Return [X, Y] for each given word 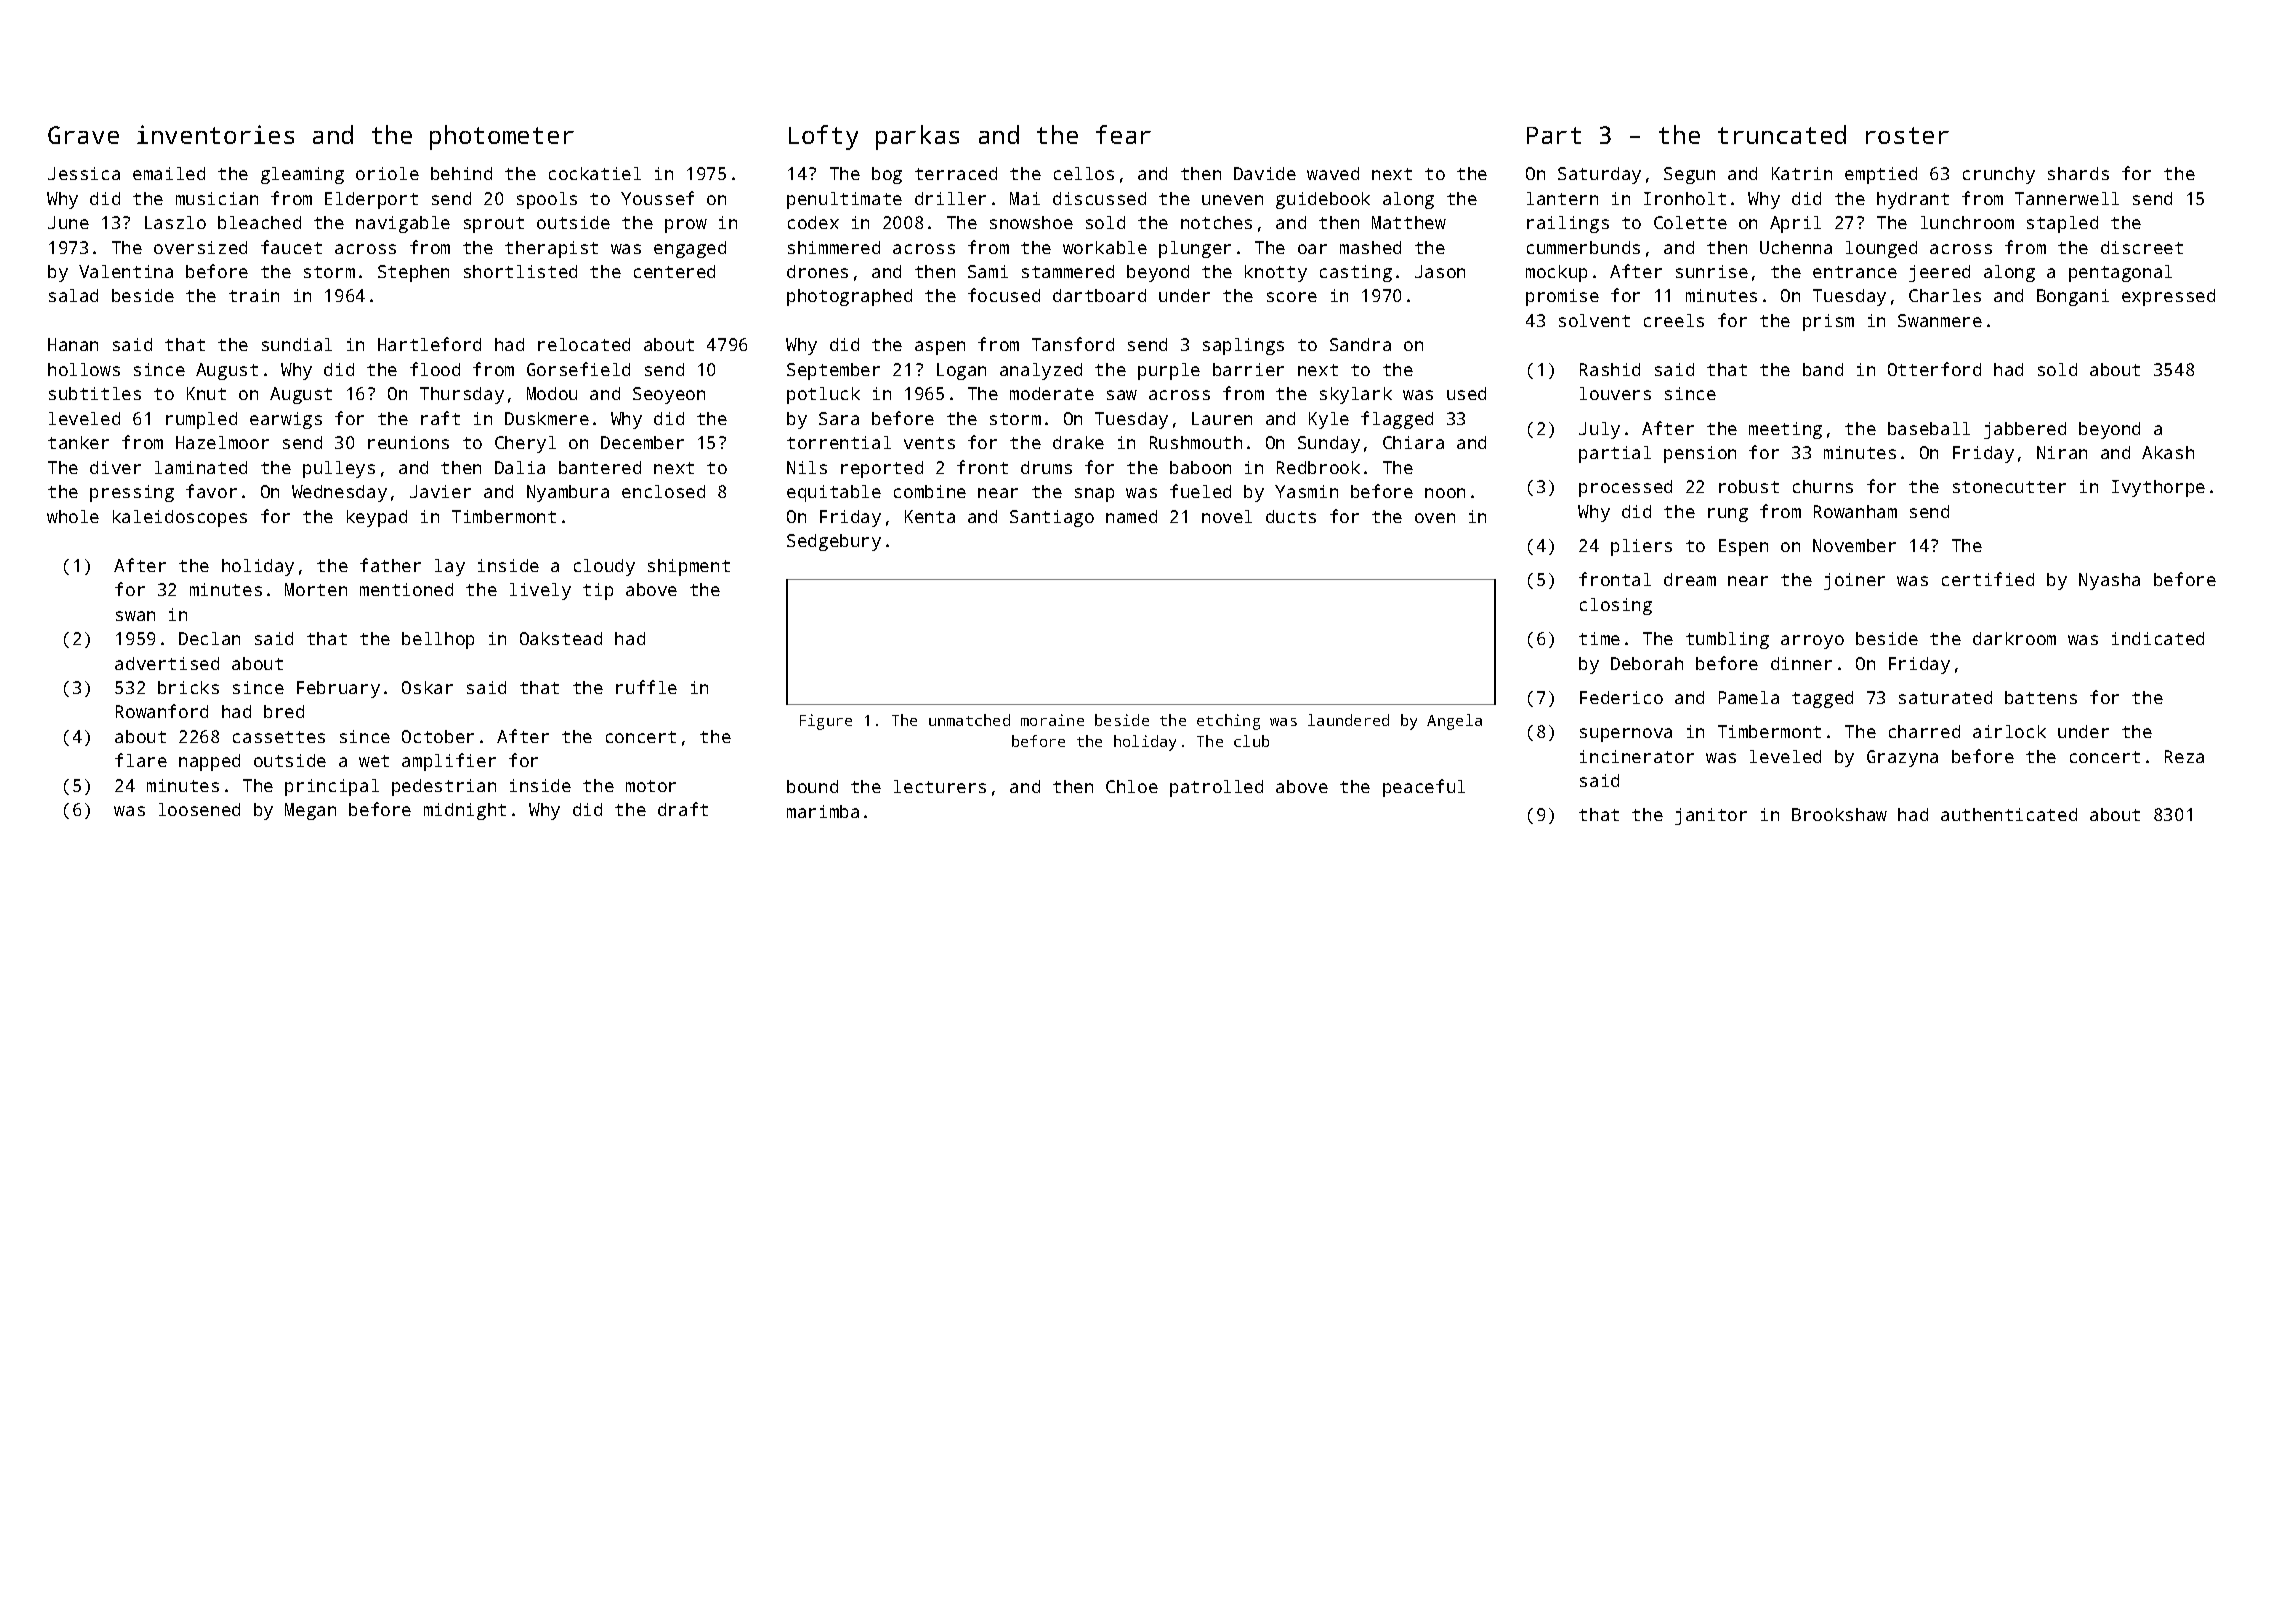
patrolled [1216, 788]
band [1823, 369]
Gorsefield [578, 369]
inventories [215, 134]
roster [1907, 135]
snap [1094, 495]
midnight [465, 811]
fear [1123, 134]
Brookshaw [1839, 814]
